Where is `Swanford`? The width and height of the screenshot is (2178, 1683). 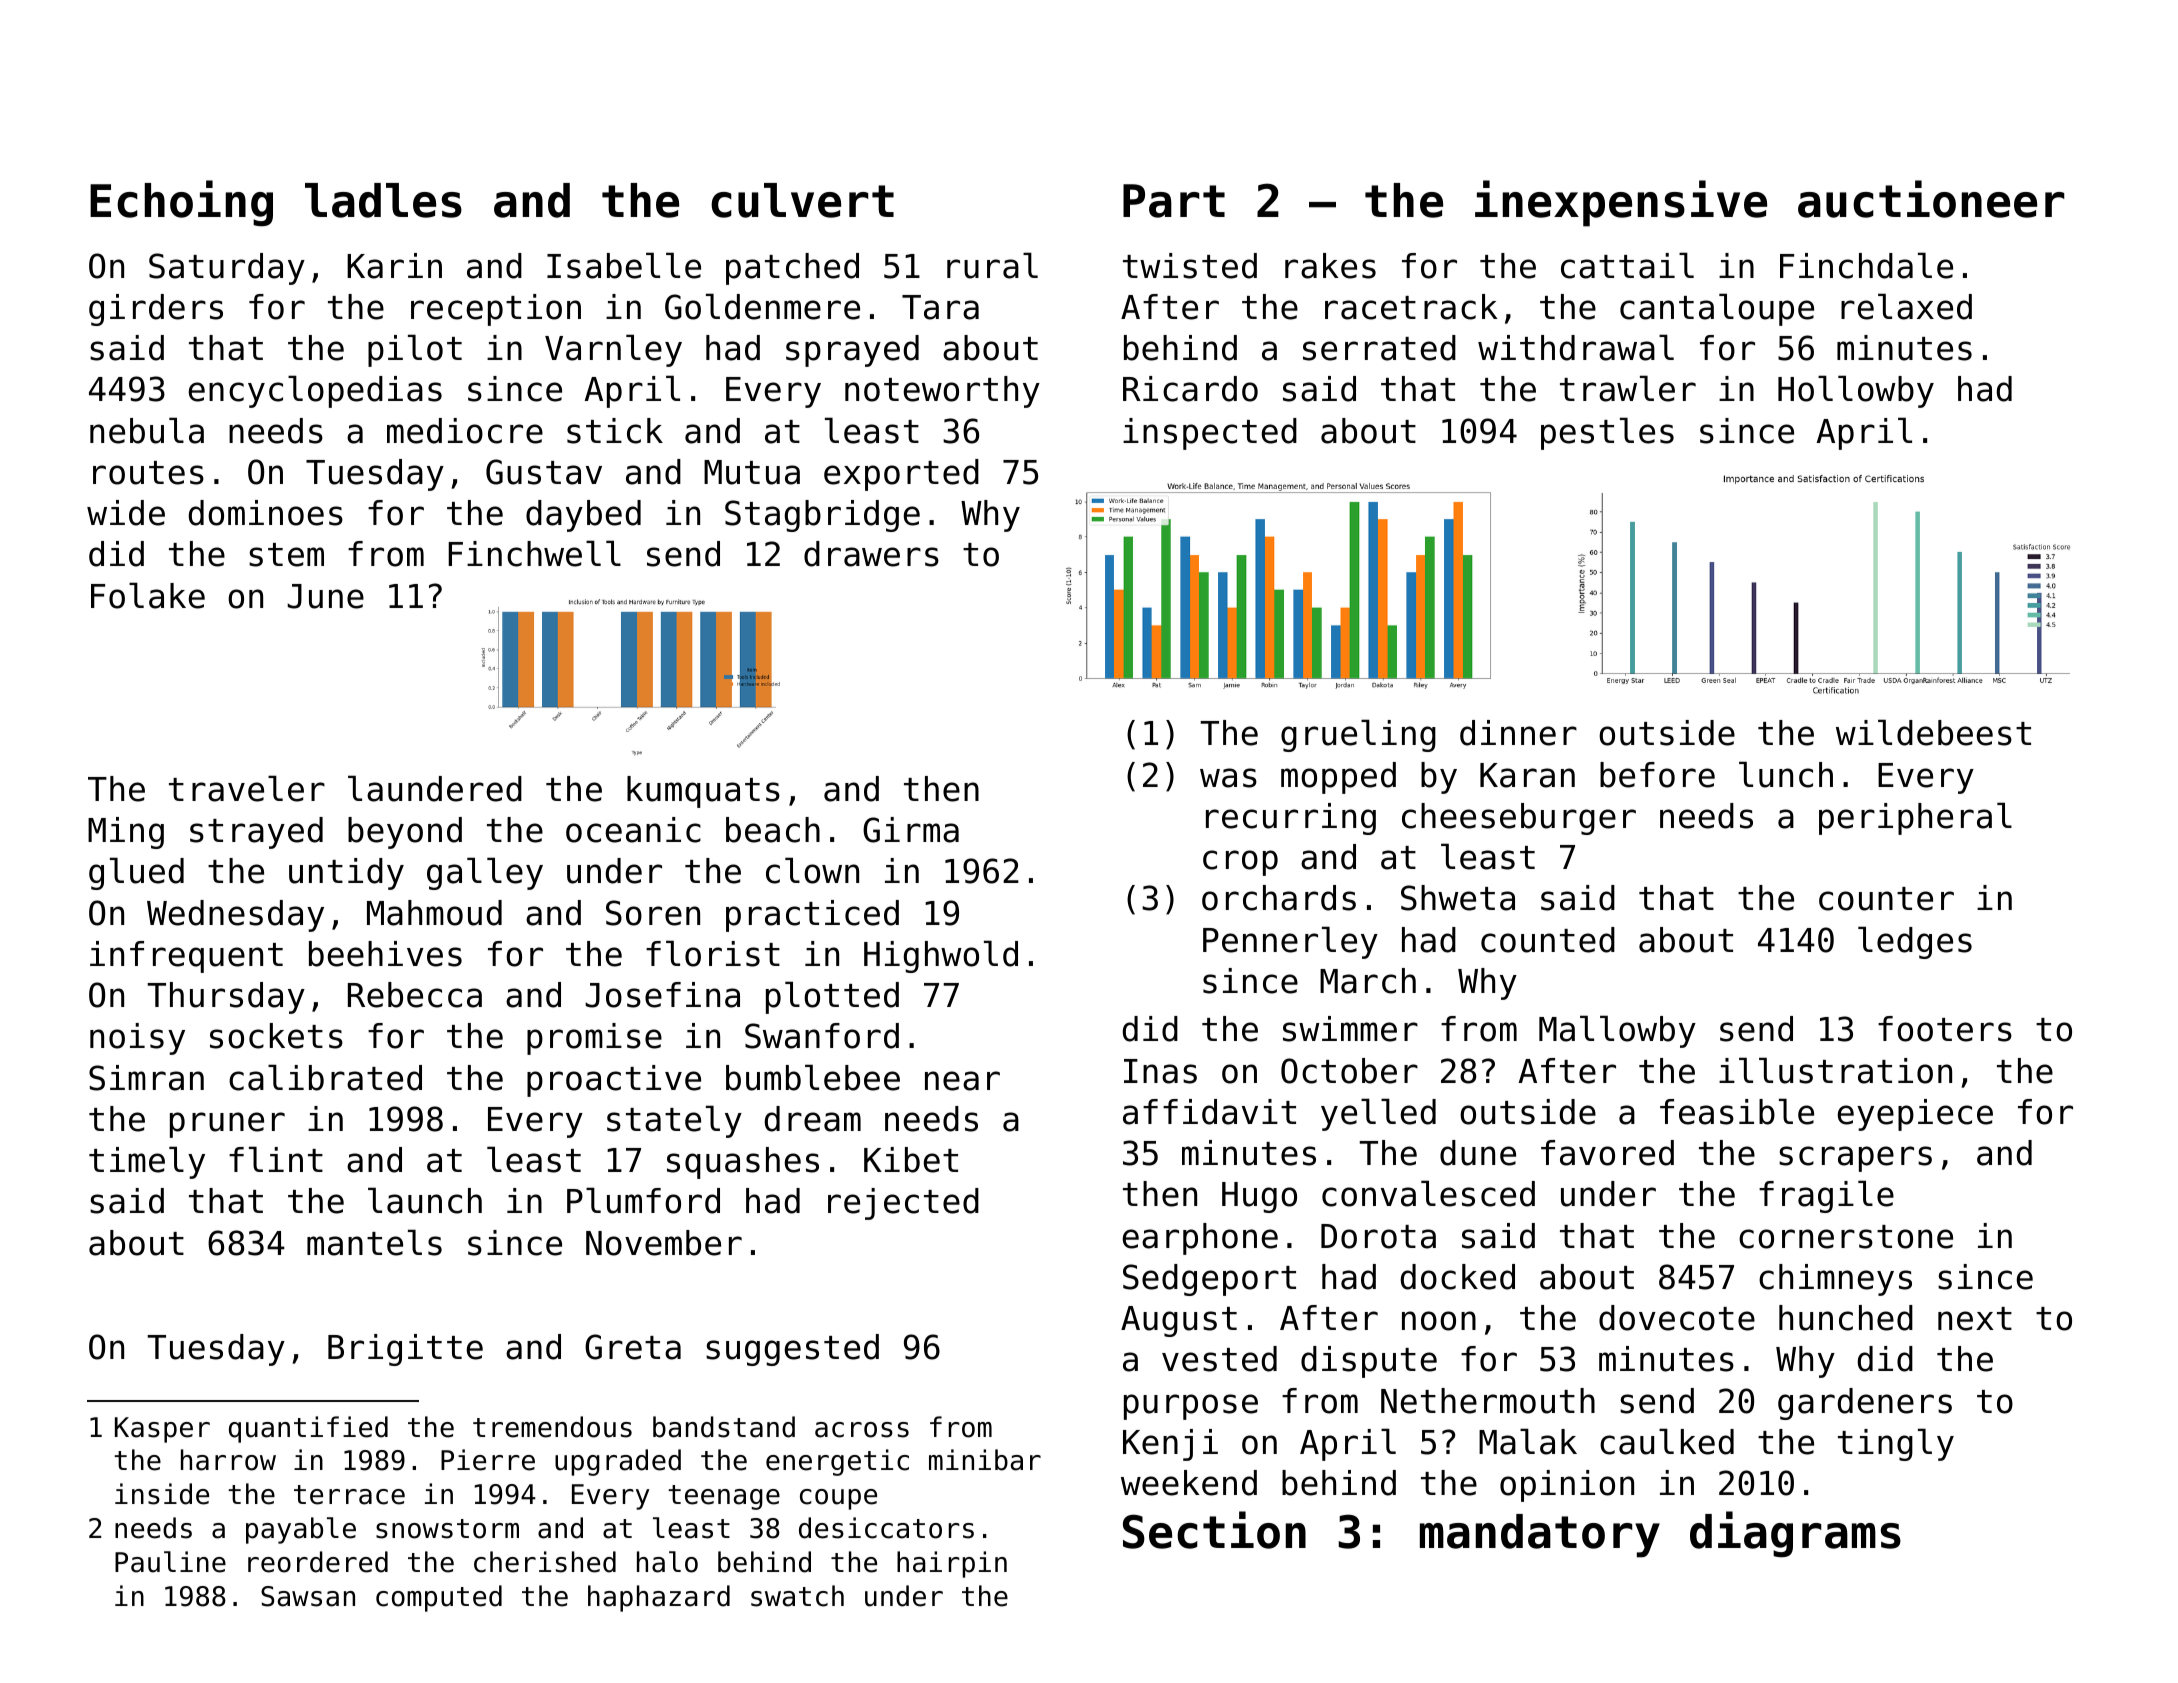 Swanford is located at coordinates (822, 1036).
